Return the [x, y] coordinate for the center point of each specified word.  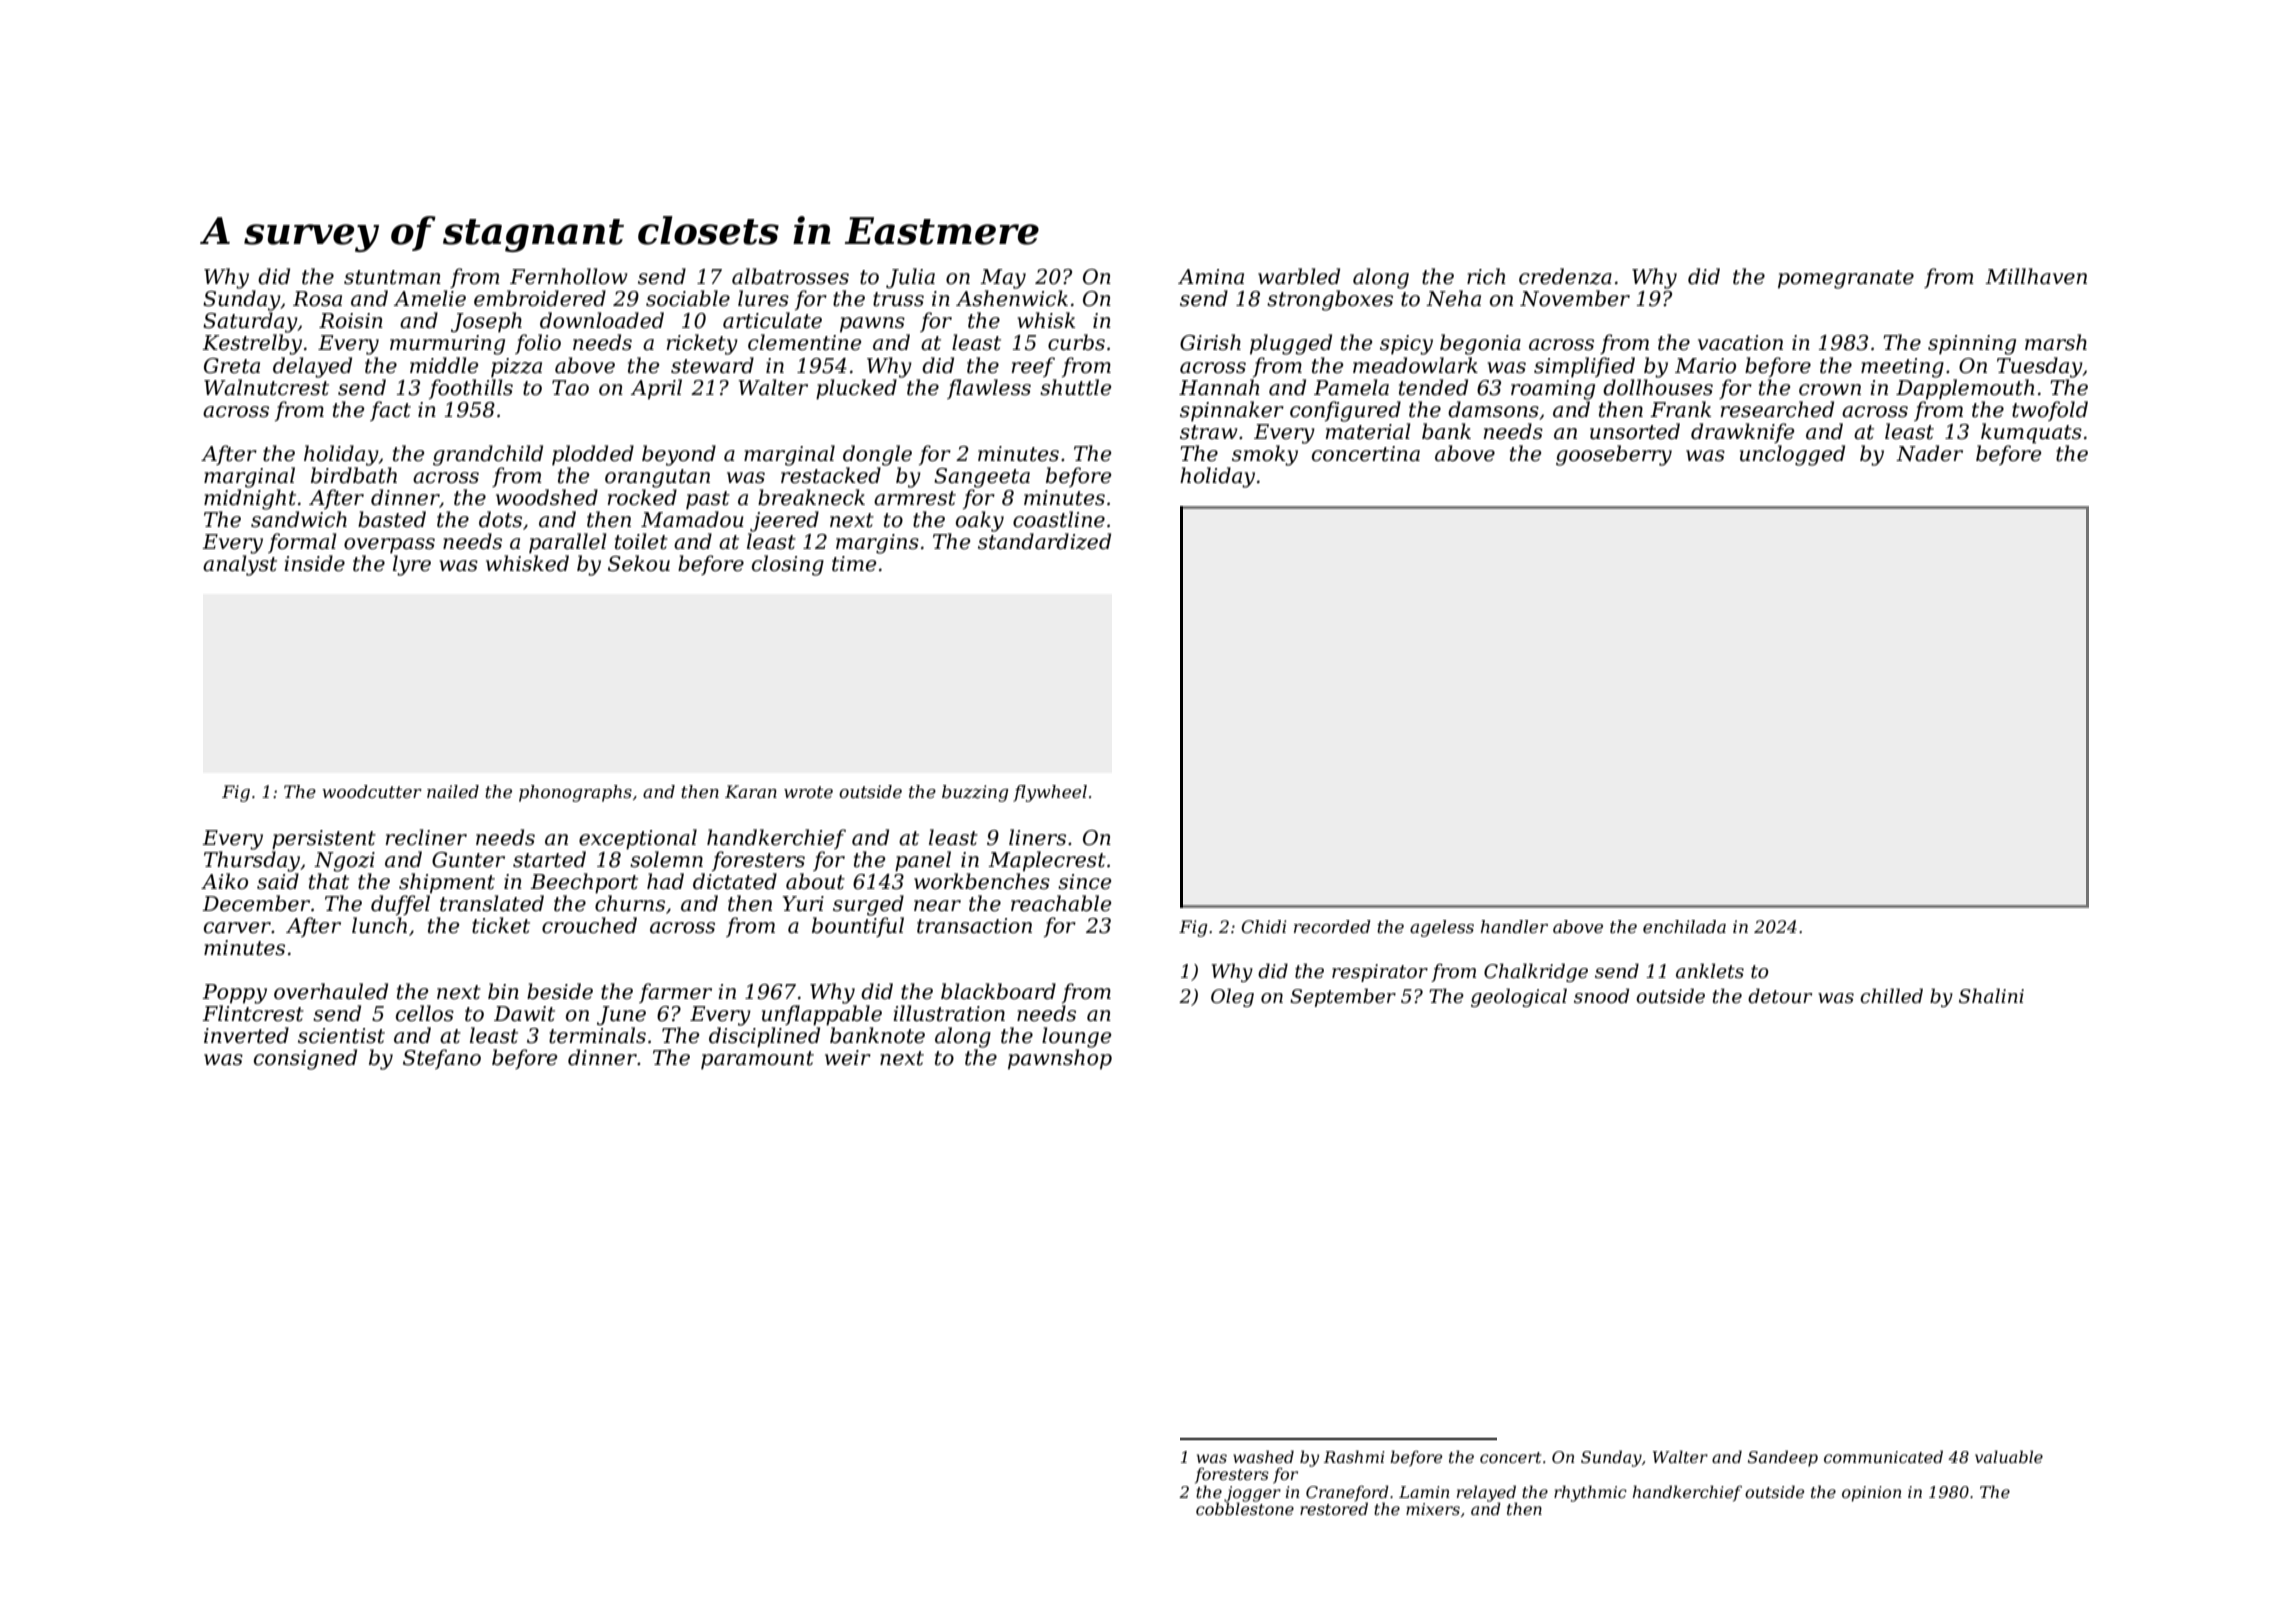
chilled [1891, 996]
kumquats [2031, 433]
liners [1037, 837]
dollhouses [1658, 387]
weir [848, 1058]
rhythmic [1590, 1493]
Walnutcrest [266, 387]
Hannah [1219, 387]
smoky [1265, 455]
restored [1334, 1508]
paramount [757, 1060]
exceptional [638, 839]
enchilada [1684, 926]
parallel [568, 543]
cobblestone [1245, 1508]
